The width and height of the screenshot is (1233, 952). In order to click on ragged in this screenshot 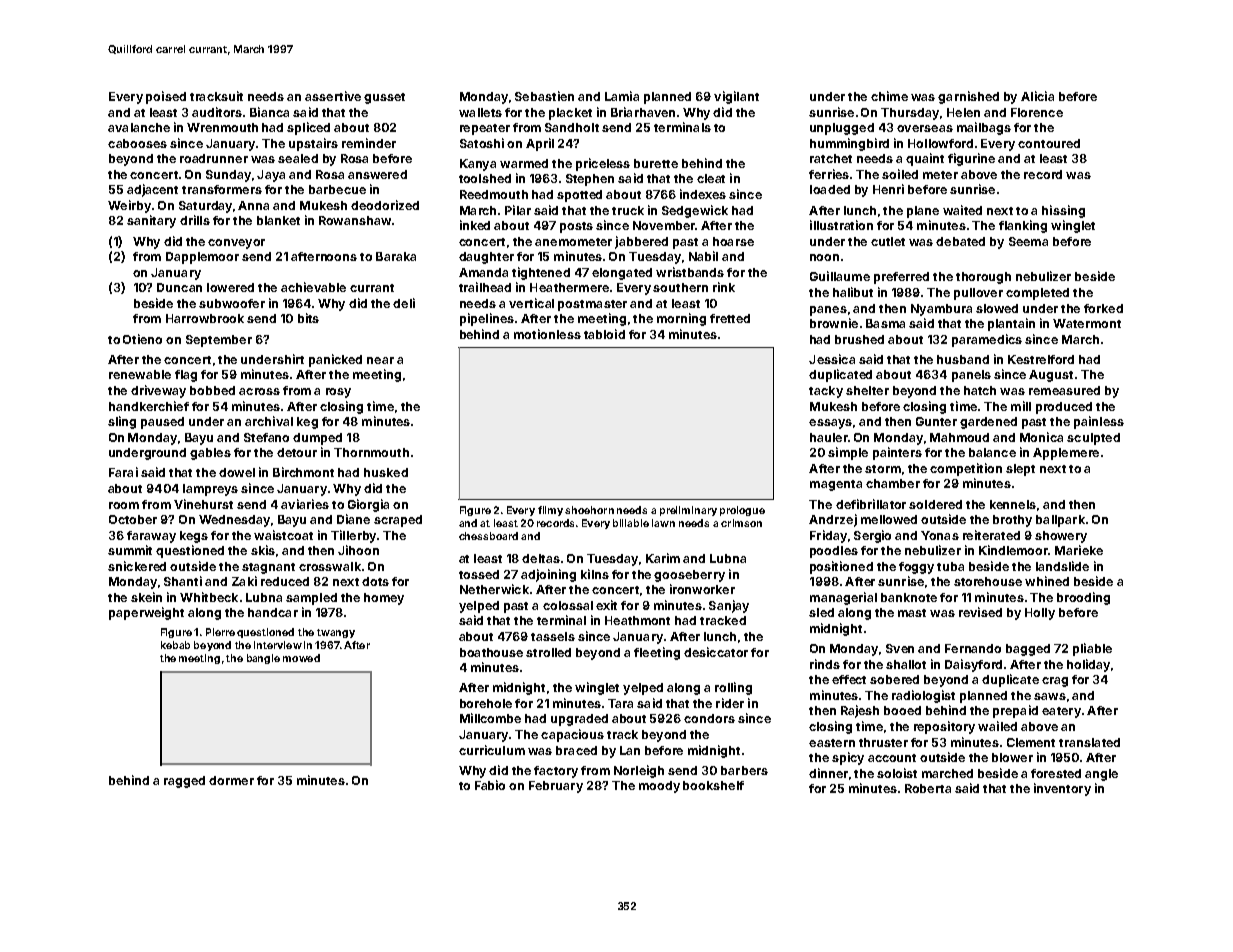, I will do `click(184, 782)`.
